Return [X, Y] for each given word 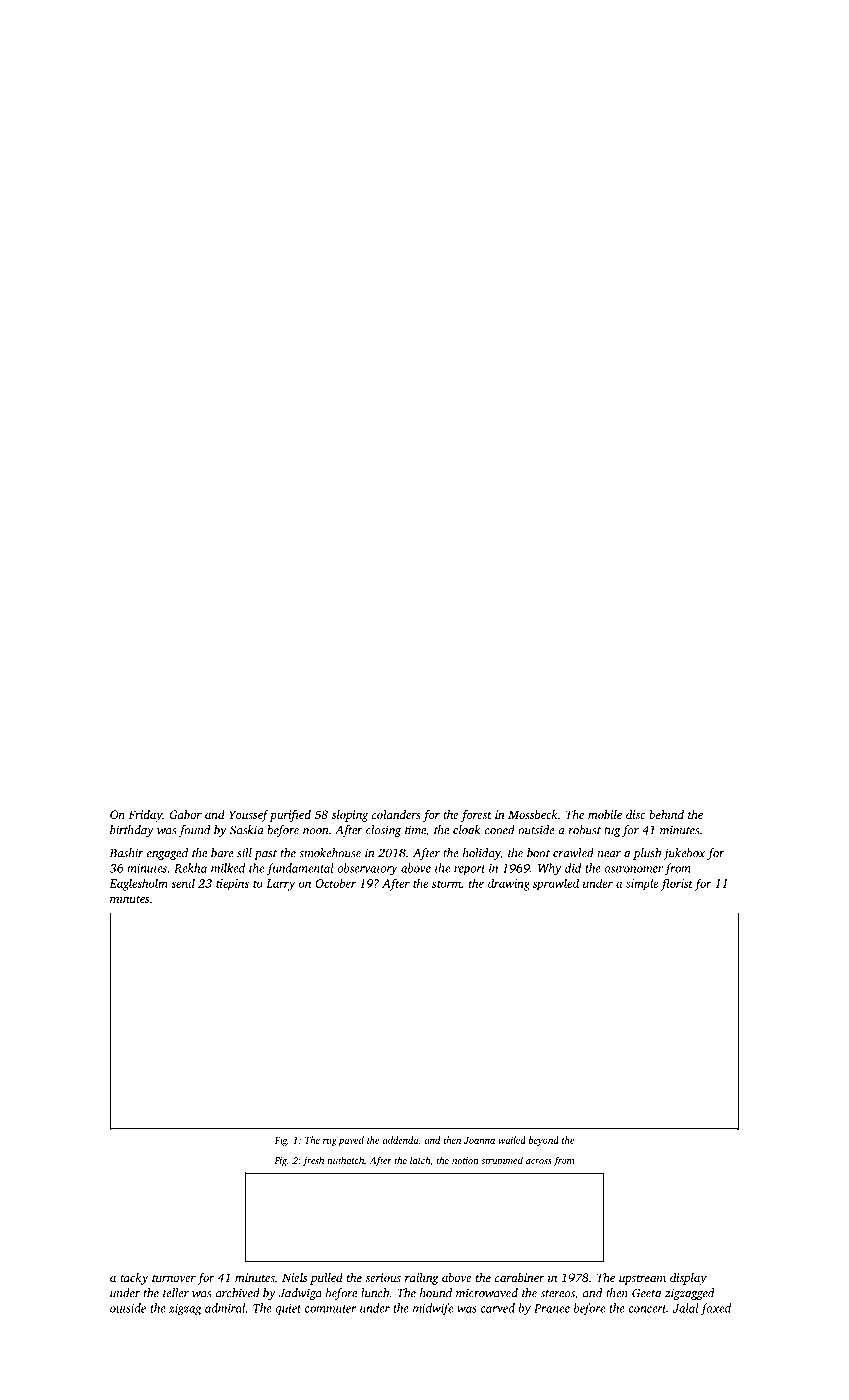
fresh [313, 1161]
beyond [544, 1141]
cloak [467, 830]
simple [642, 884]
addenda [400, 1140]
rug [330, 1142]
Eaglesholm [139, 884]
